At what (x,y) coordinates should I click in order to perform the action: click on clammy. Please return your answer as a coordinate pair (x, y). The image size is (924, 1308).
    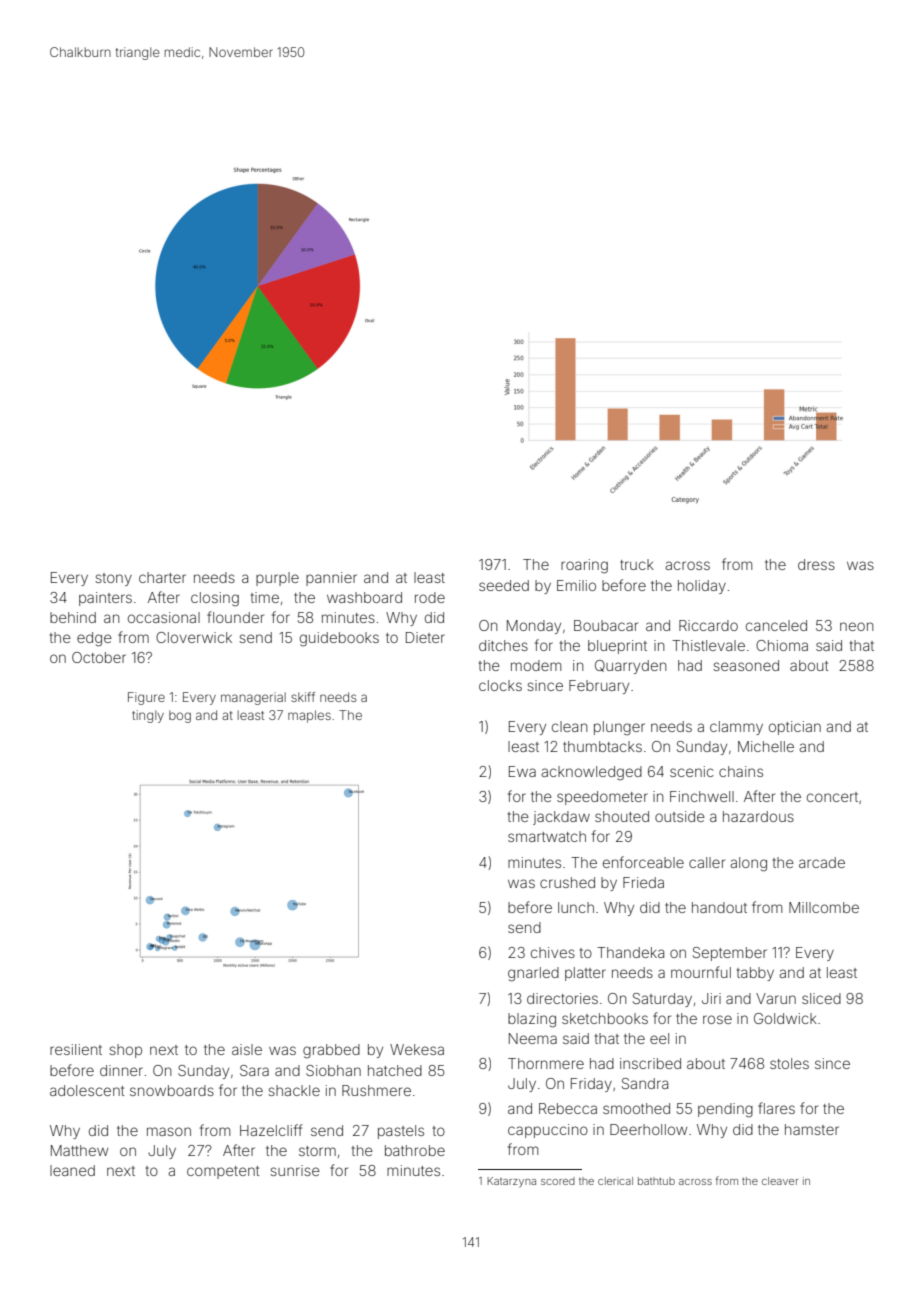
    Looking at the image, I should click on (736, 728).
